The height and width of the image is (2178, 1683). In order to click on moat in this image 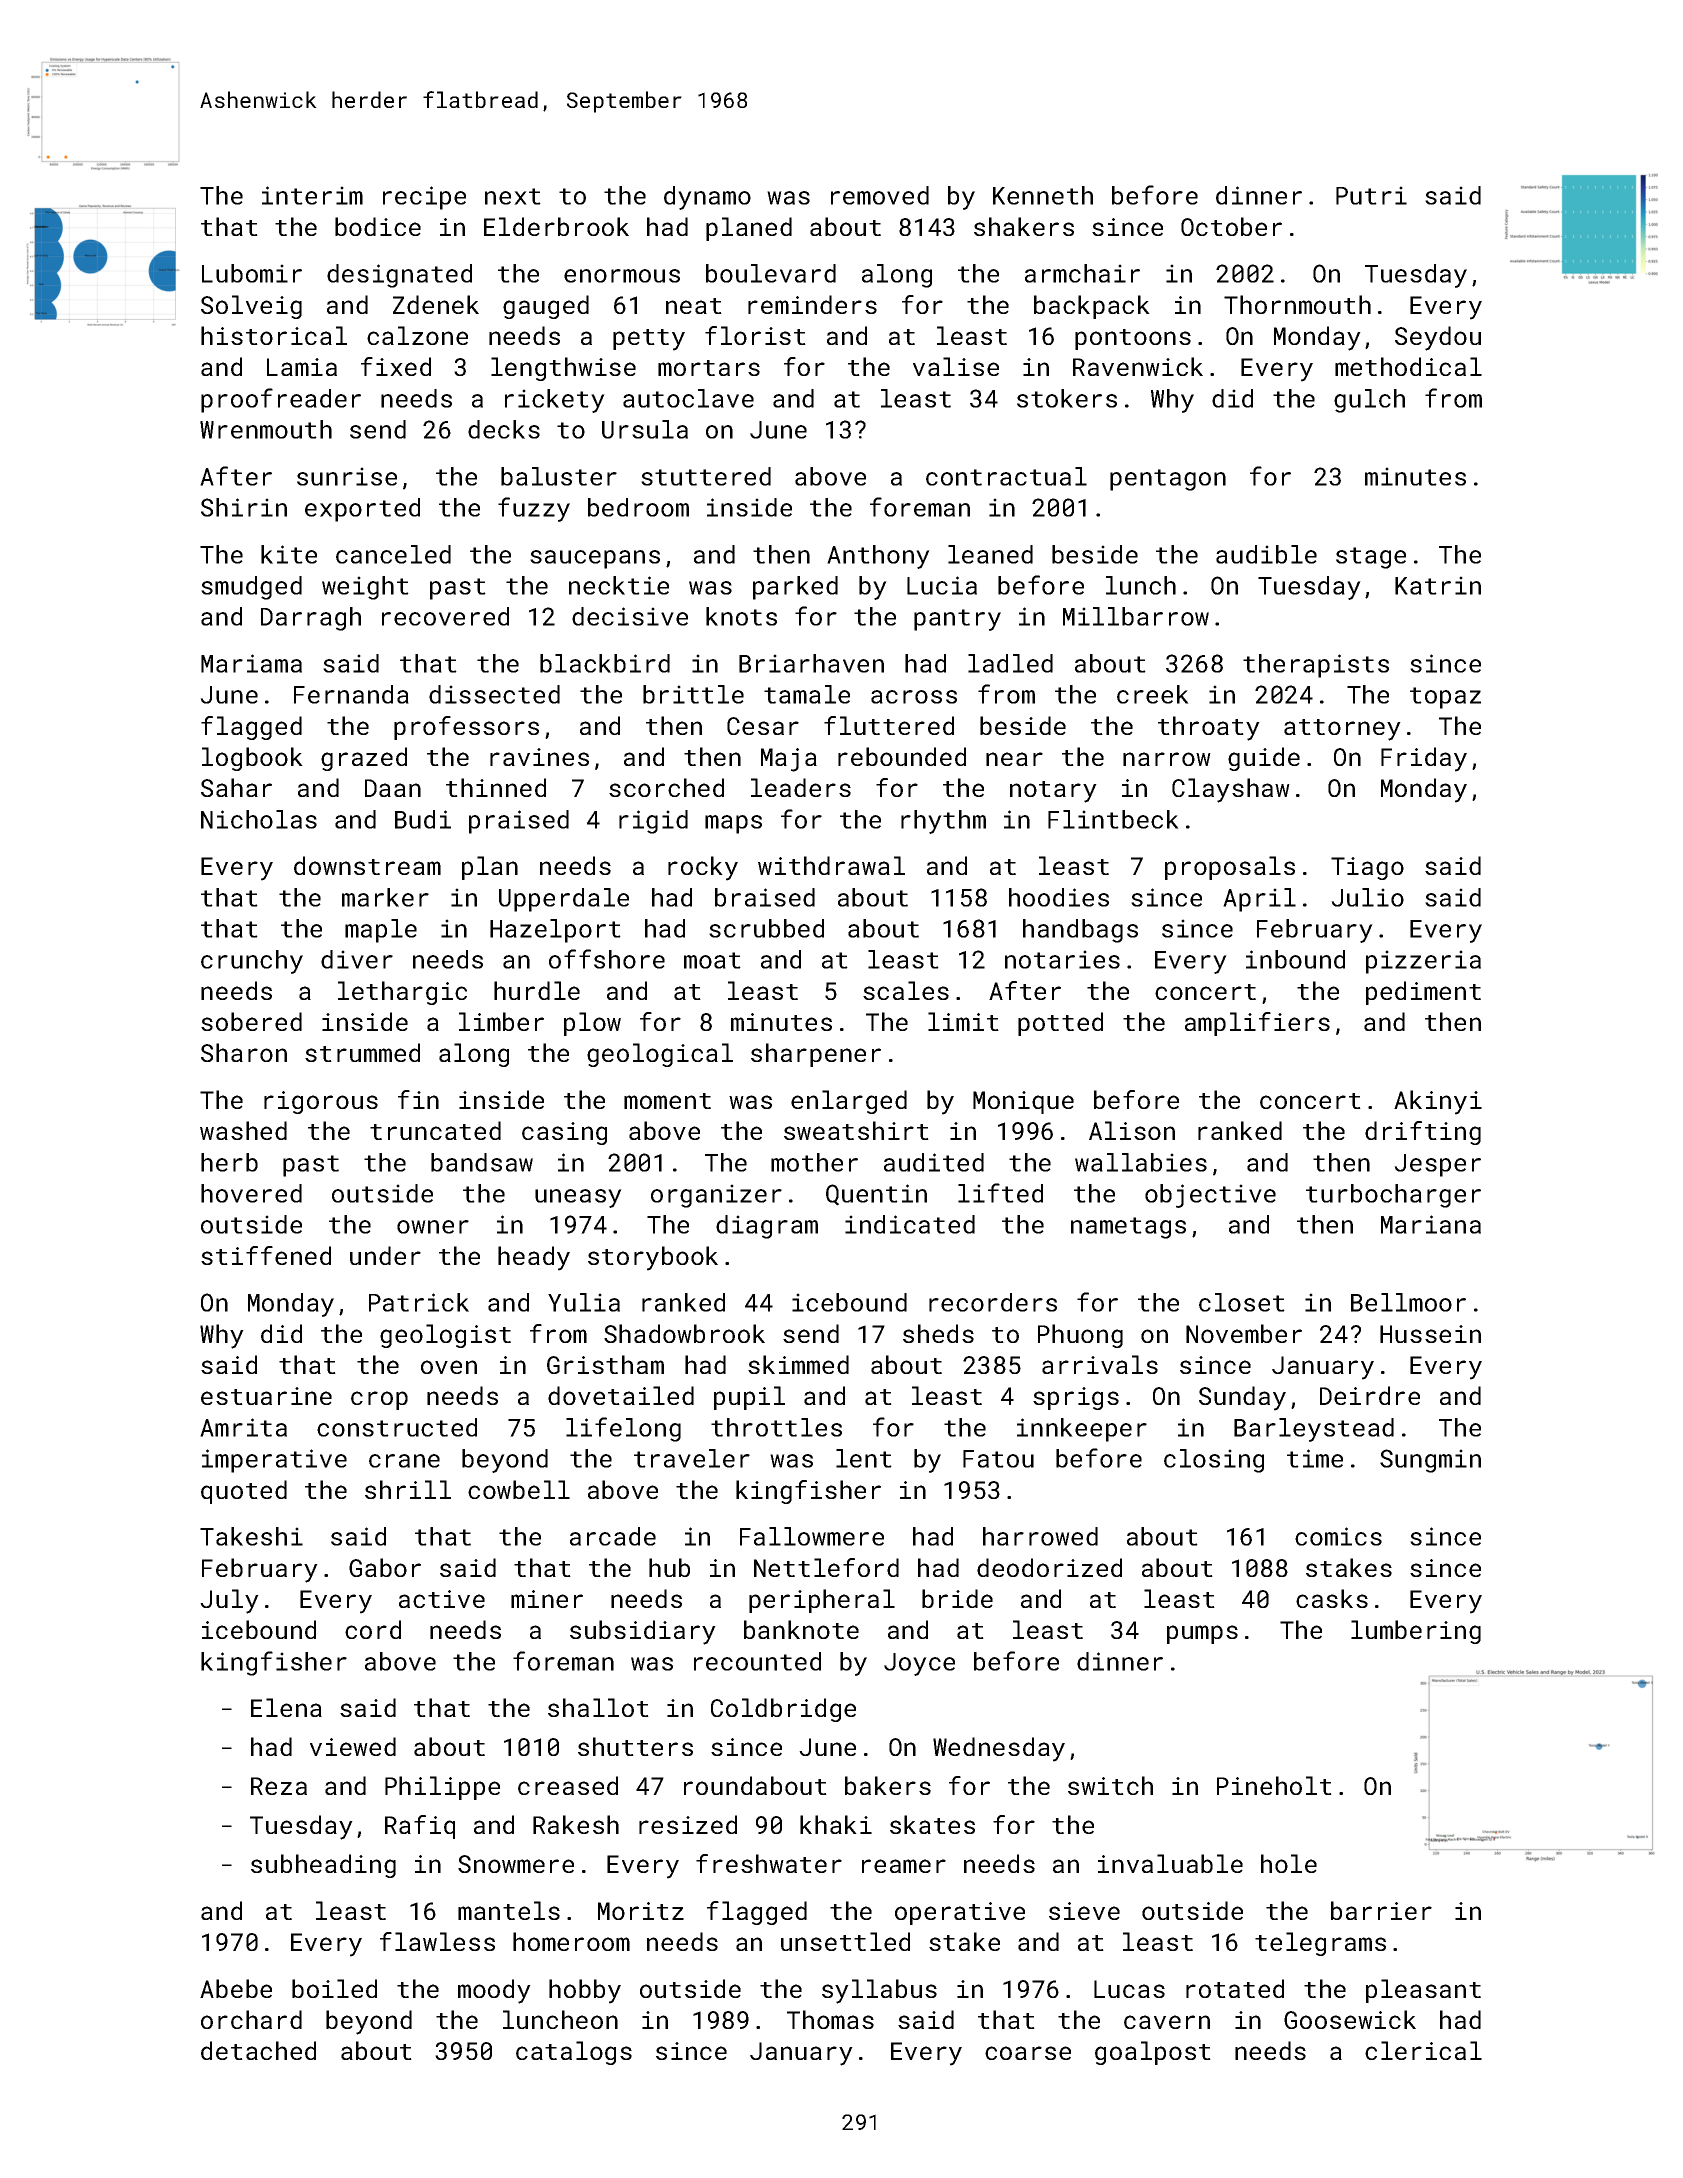, I will do `click(712, 960)`.
